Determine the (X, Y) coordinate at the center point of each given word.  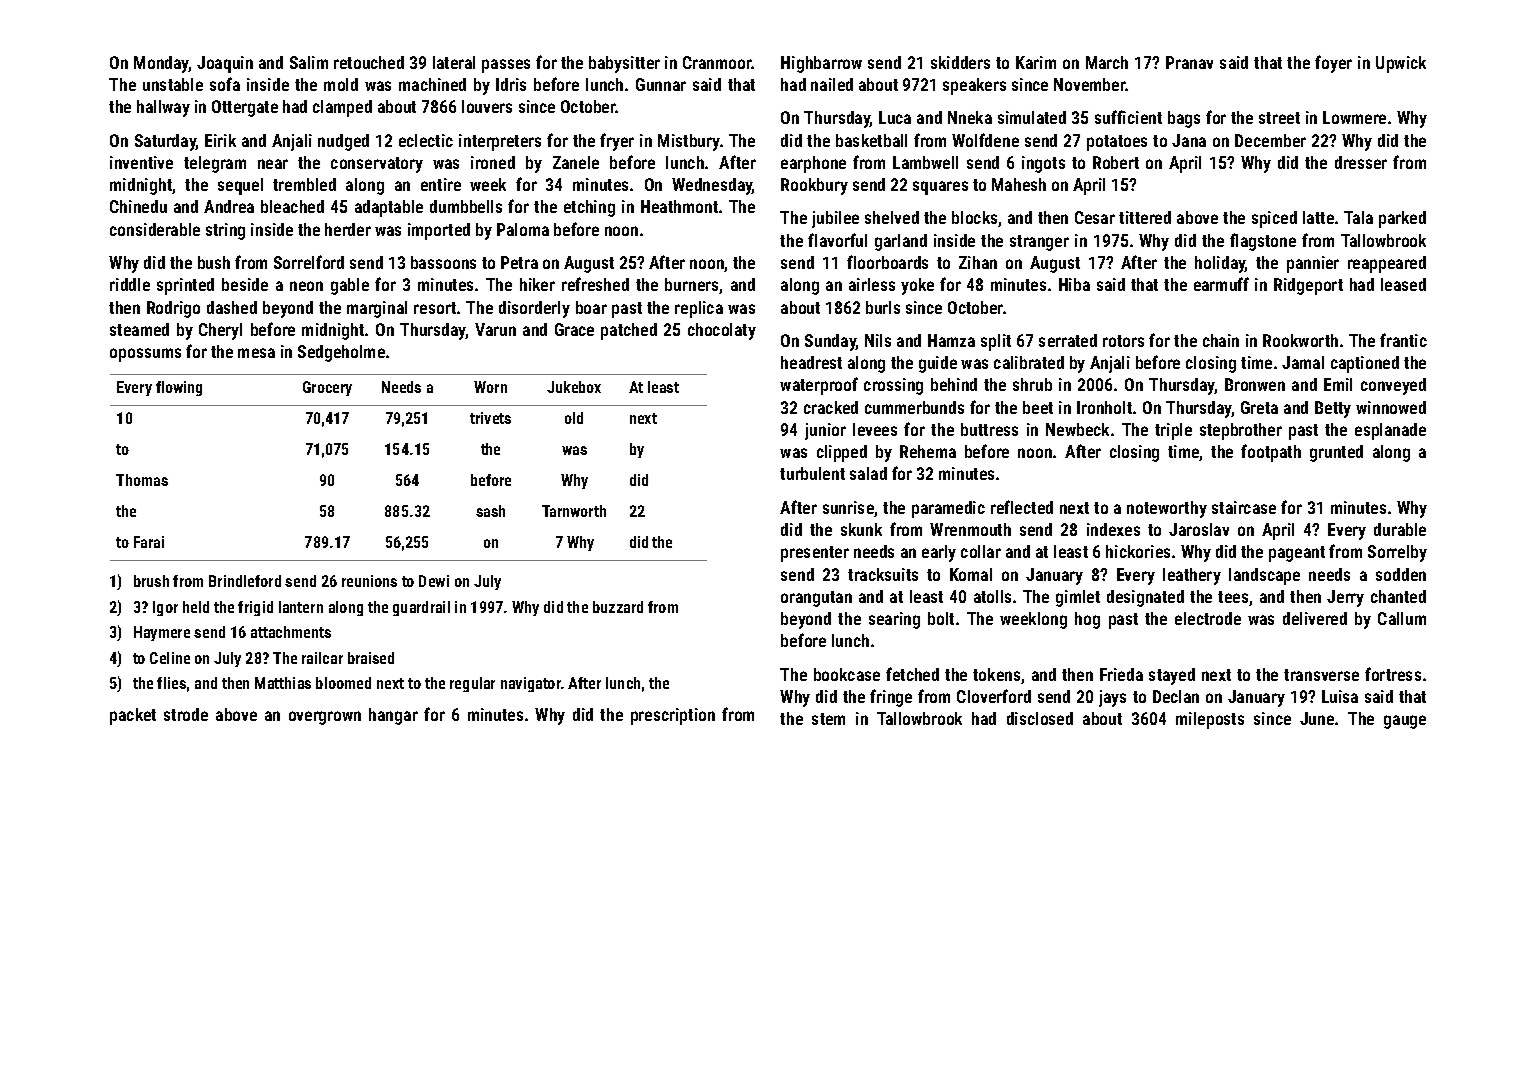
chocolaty (722, 331)
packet (133, 716)
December (1270, 140)
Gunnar (661, 84)
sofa (225, 84)
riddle (130, 284)
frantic (1403, 340)
